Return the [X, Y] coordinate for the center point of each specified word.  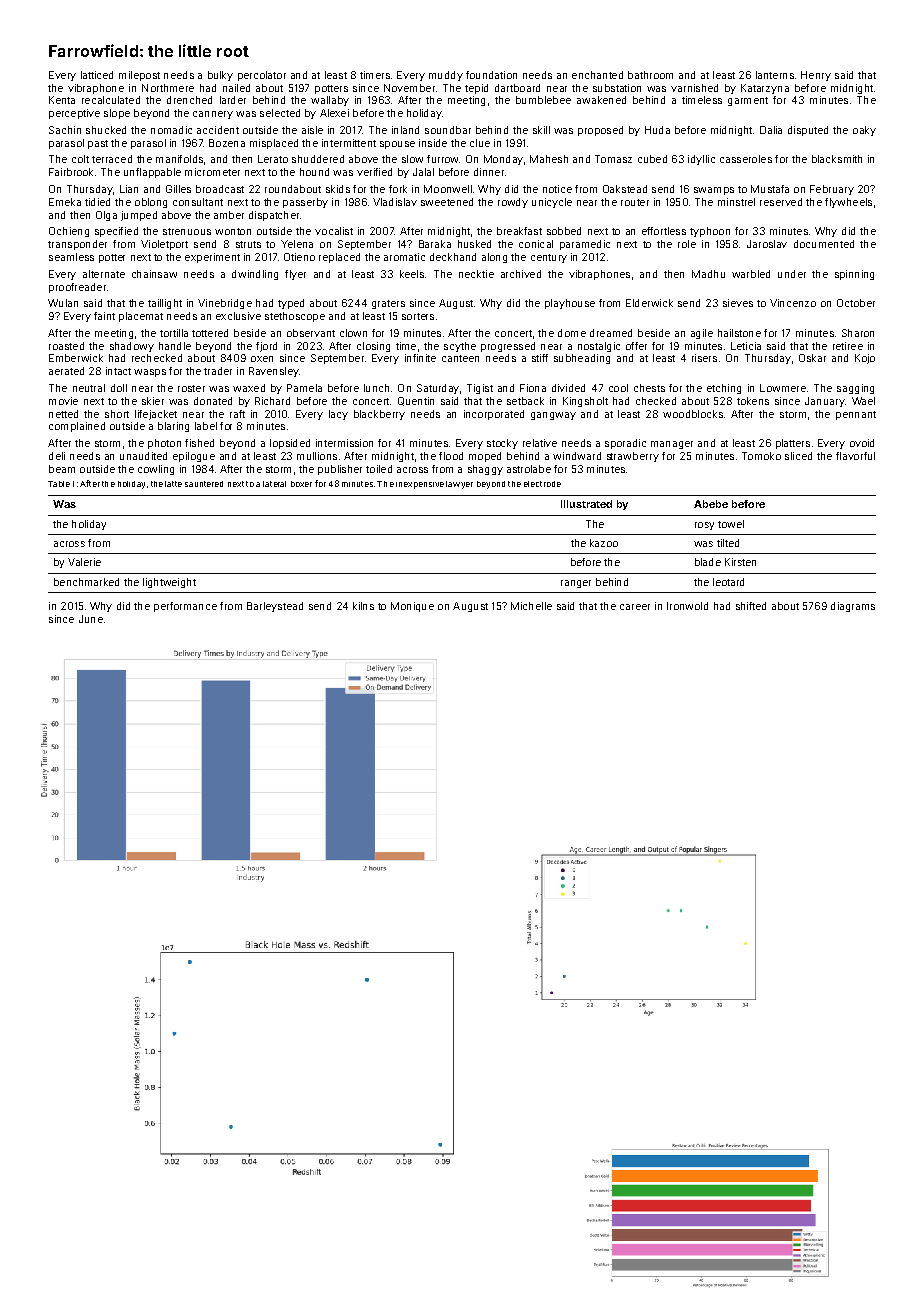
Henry [816, 76]
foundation [491, 75]
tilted [728, 543]
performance [185, 607]
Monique [412, 607]
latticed [97, 75]
